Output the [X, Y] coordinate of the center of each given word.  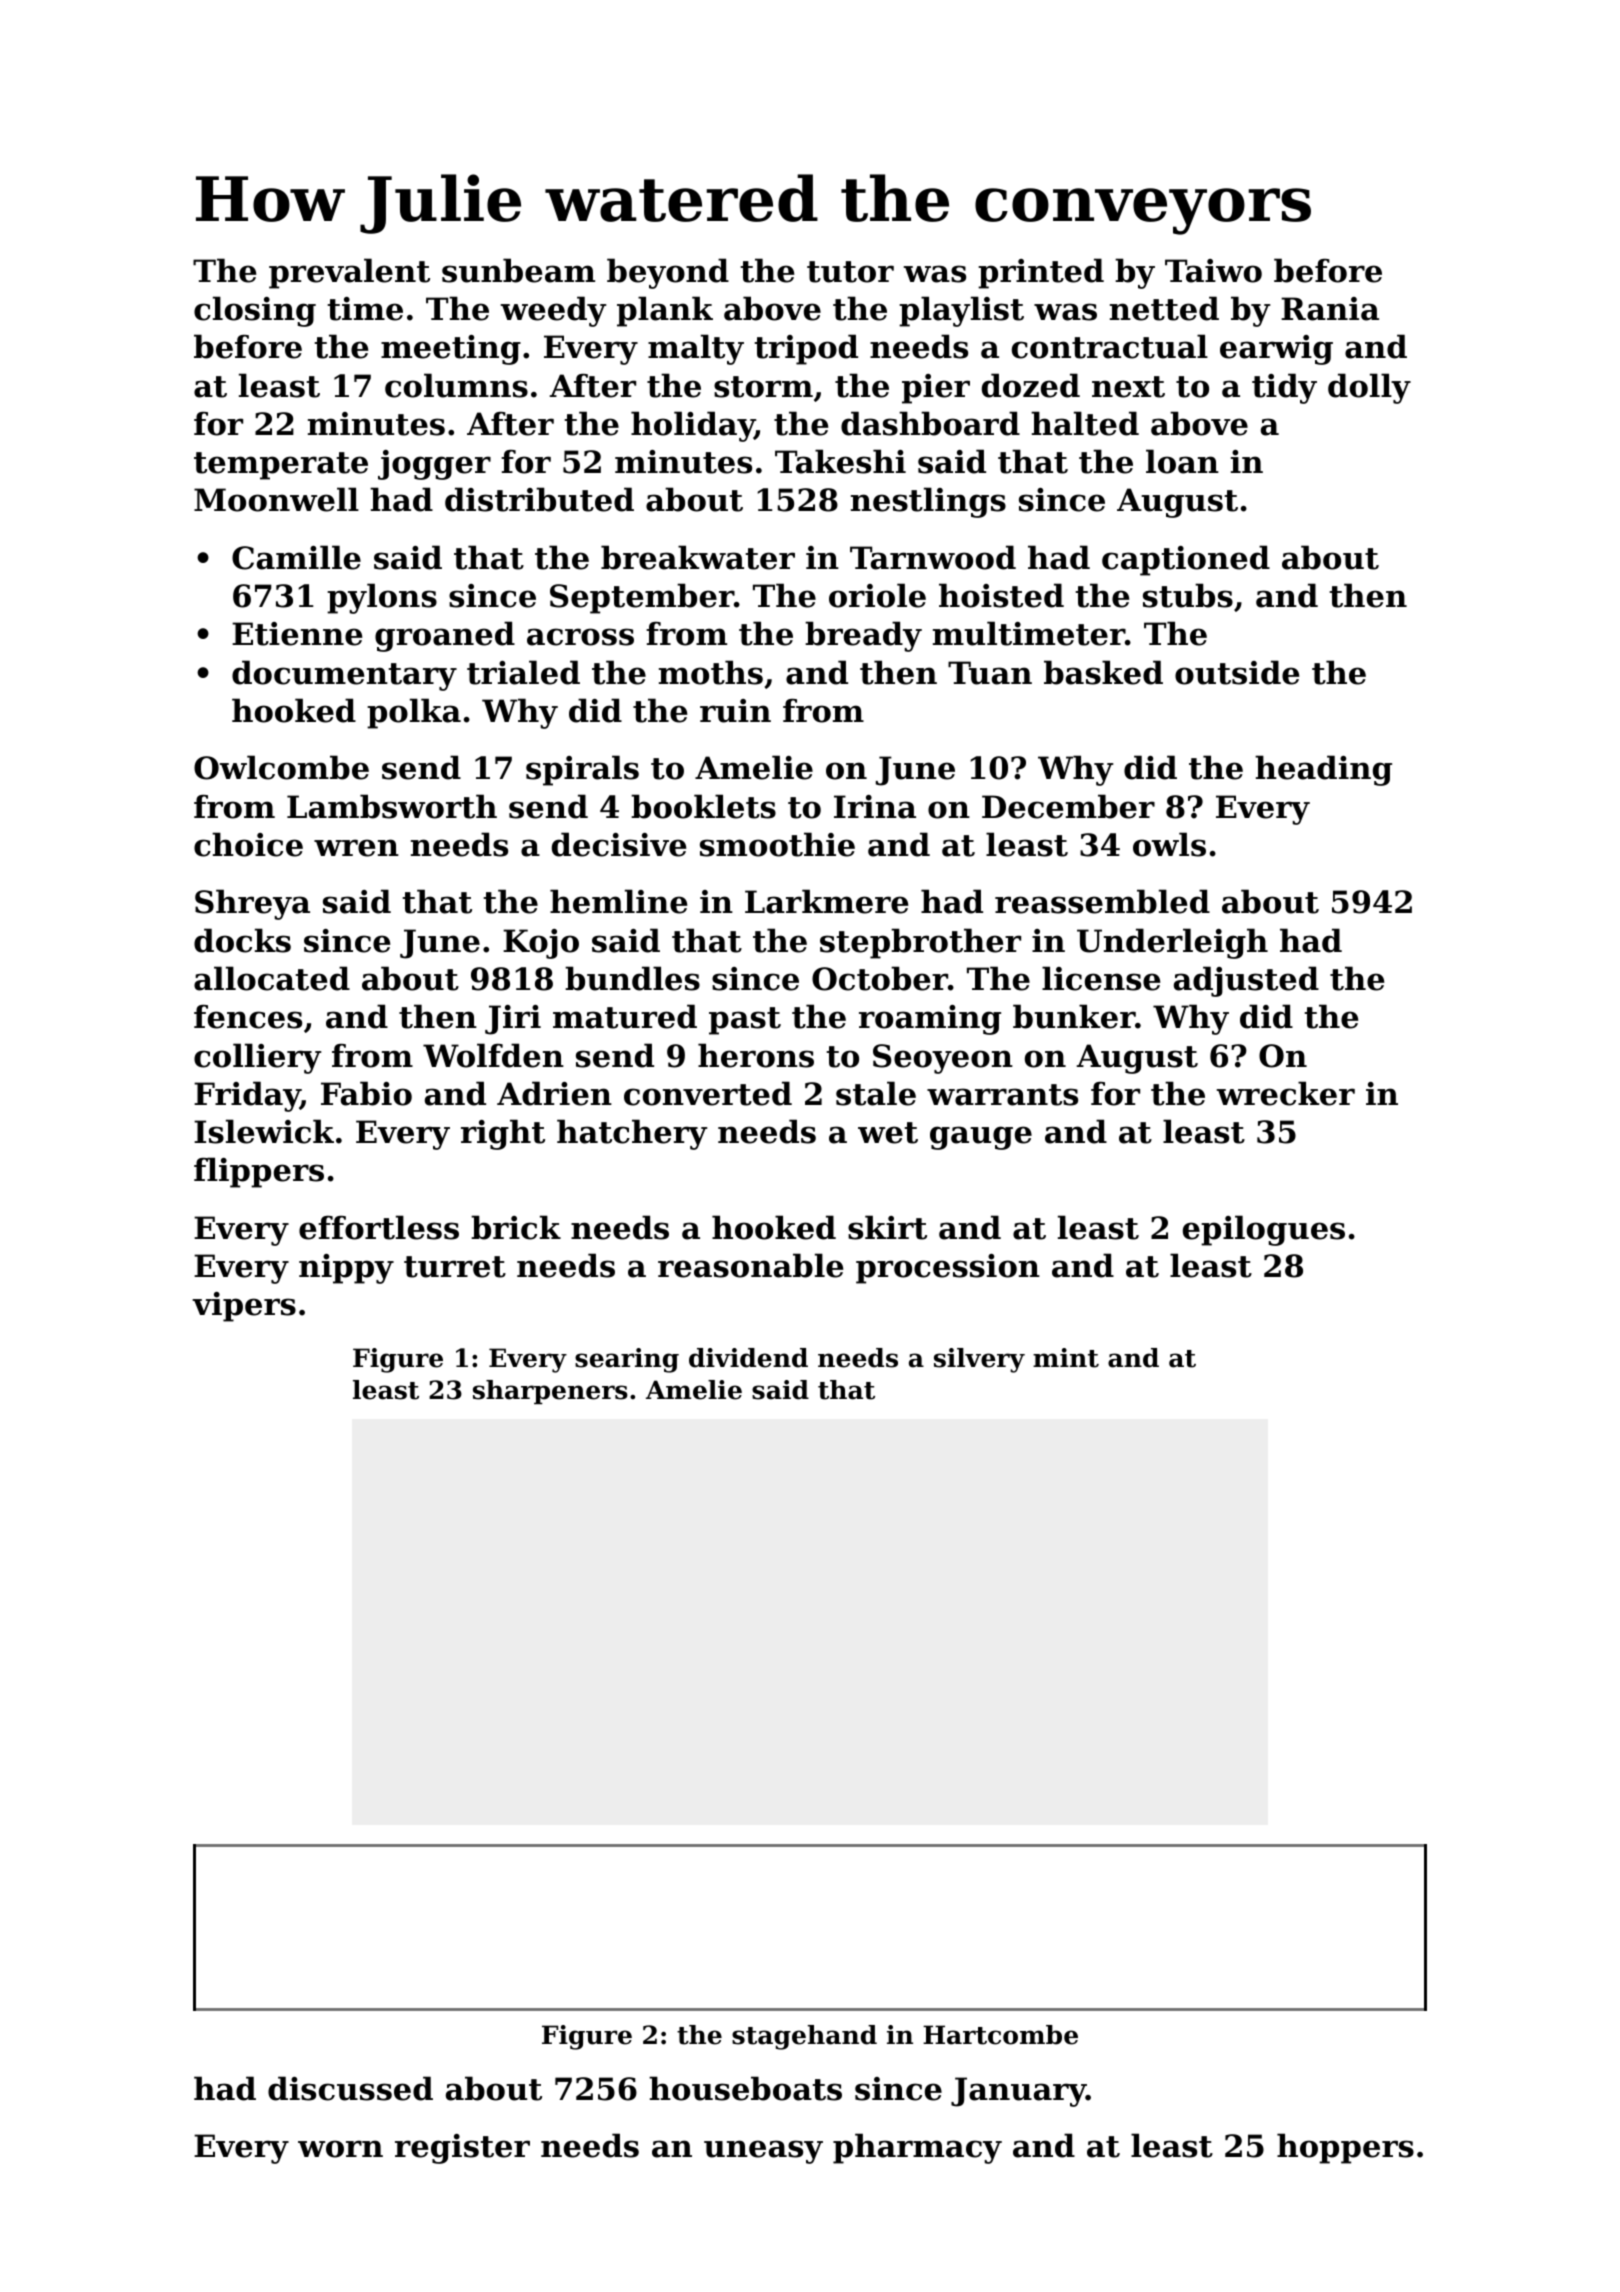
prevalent [349, 273]
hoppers [1345, 2148]
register [462, 2149]
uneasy [763, 2152]
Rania [1330, 309]
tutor [850, 272]
